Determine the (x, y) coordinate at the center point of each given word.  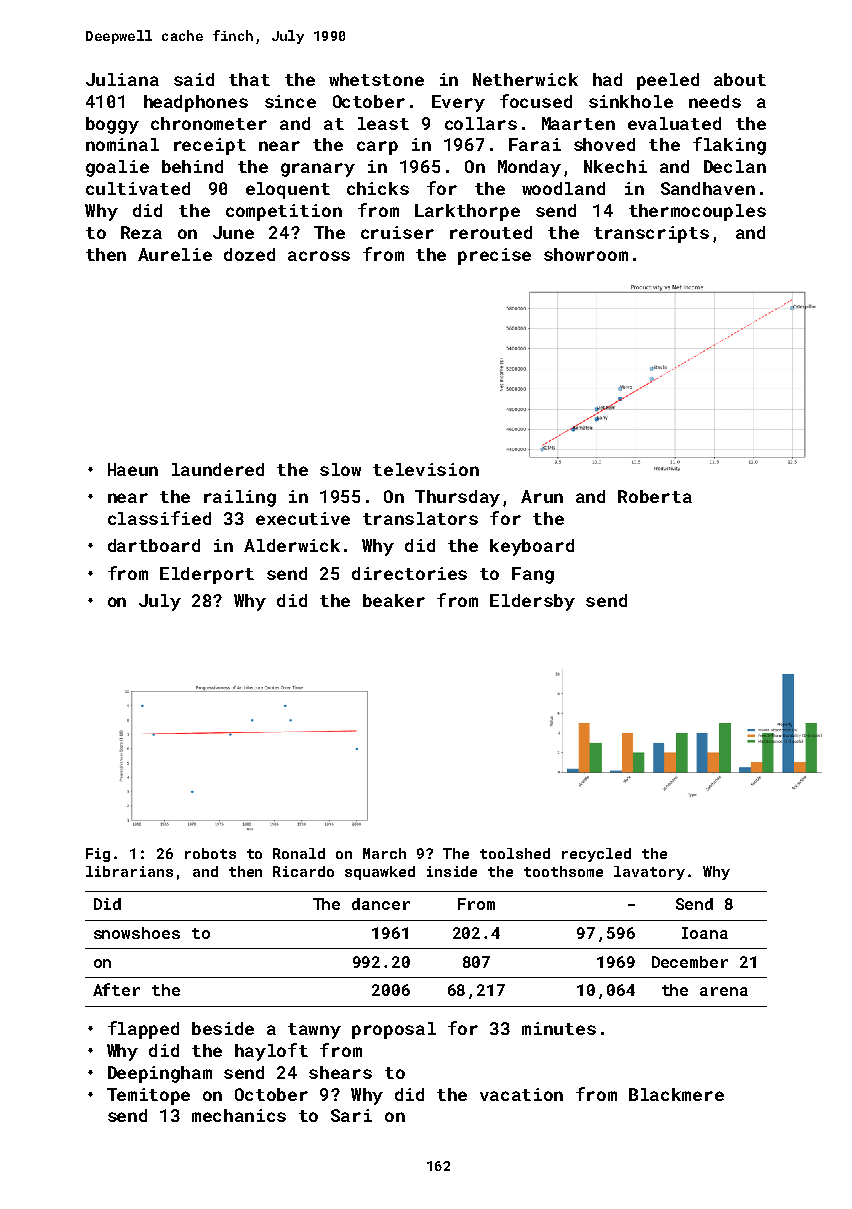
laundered (218, 469)
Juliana (122, 79)
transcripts (651, 234)
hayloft (271, 1052)
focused (536, 101)
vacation (521, 1094)
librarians (129, 871)
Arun (542, 496)
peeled (668, 81)
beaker (394, 600)
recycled (596, 855)
